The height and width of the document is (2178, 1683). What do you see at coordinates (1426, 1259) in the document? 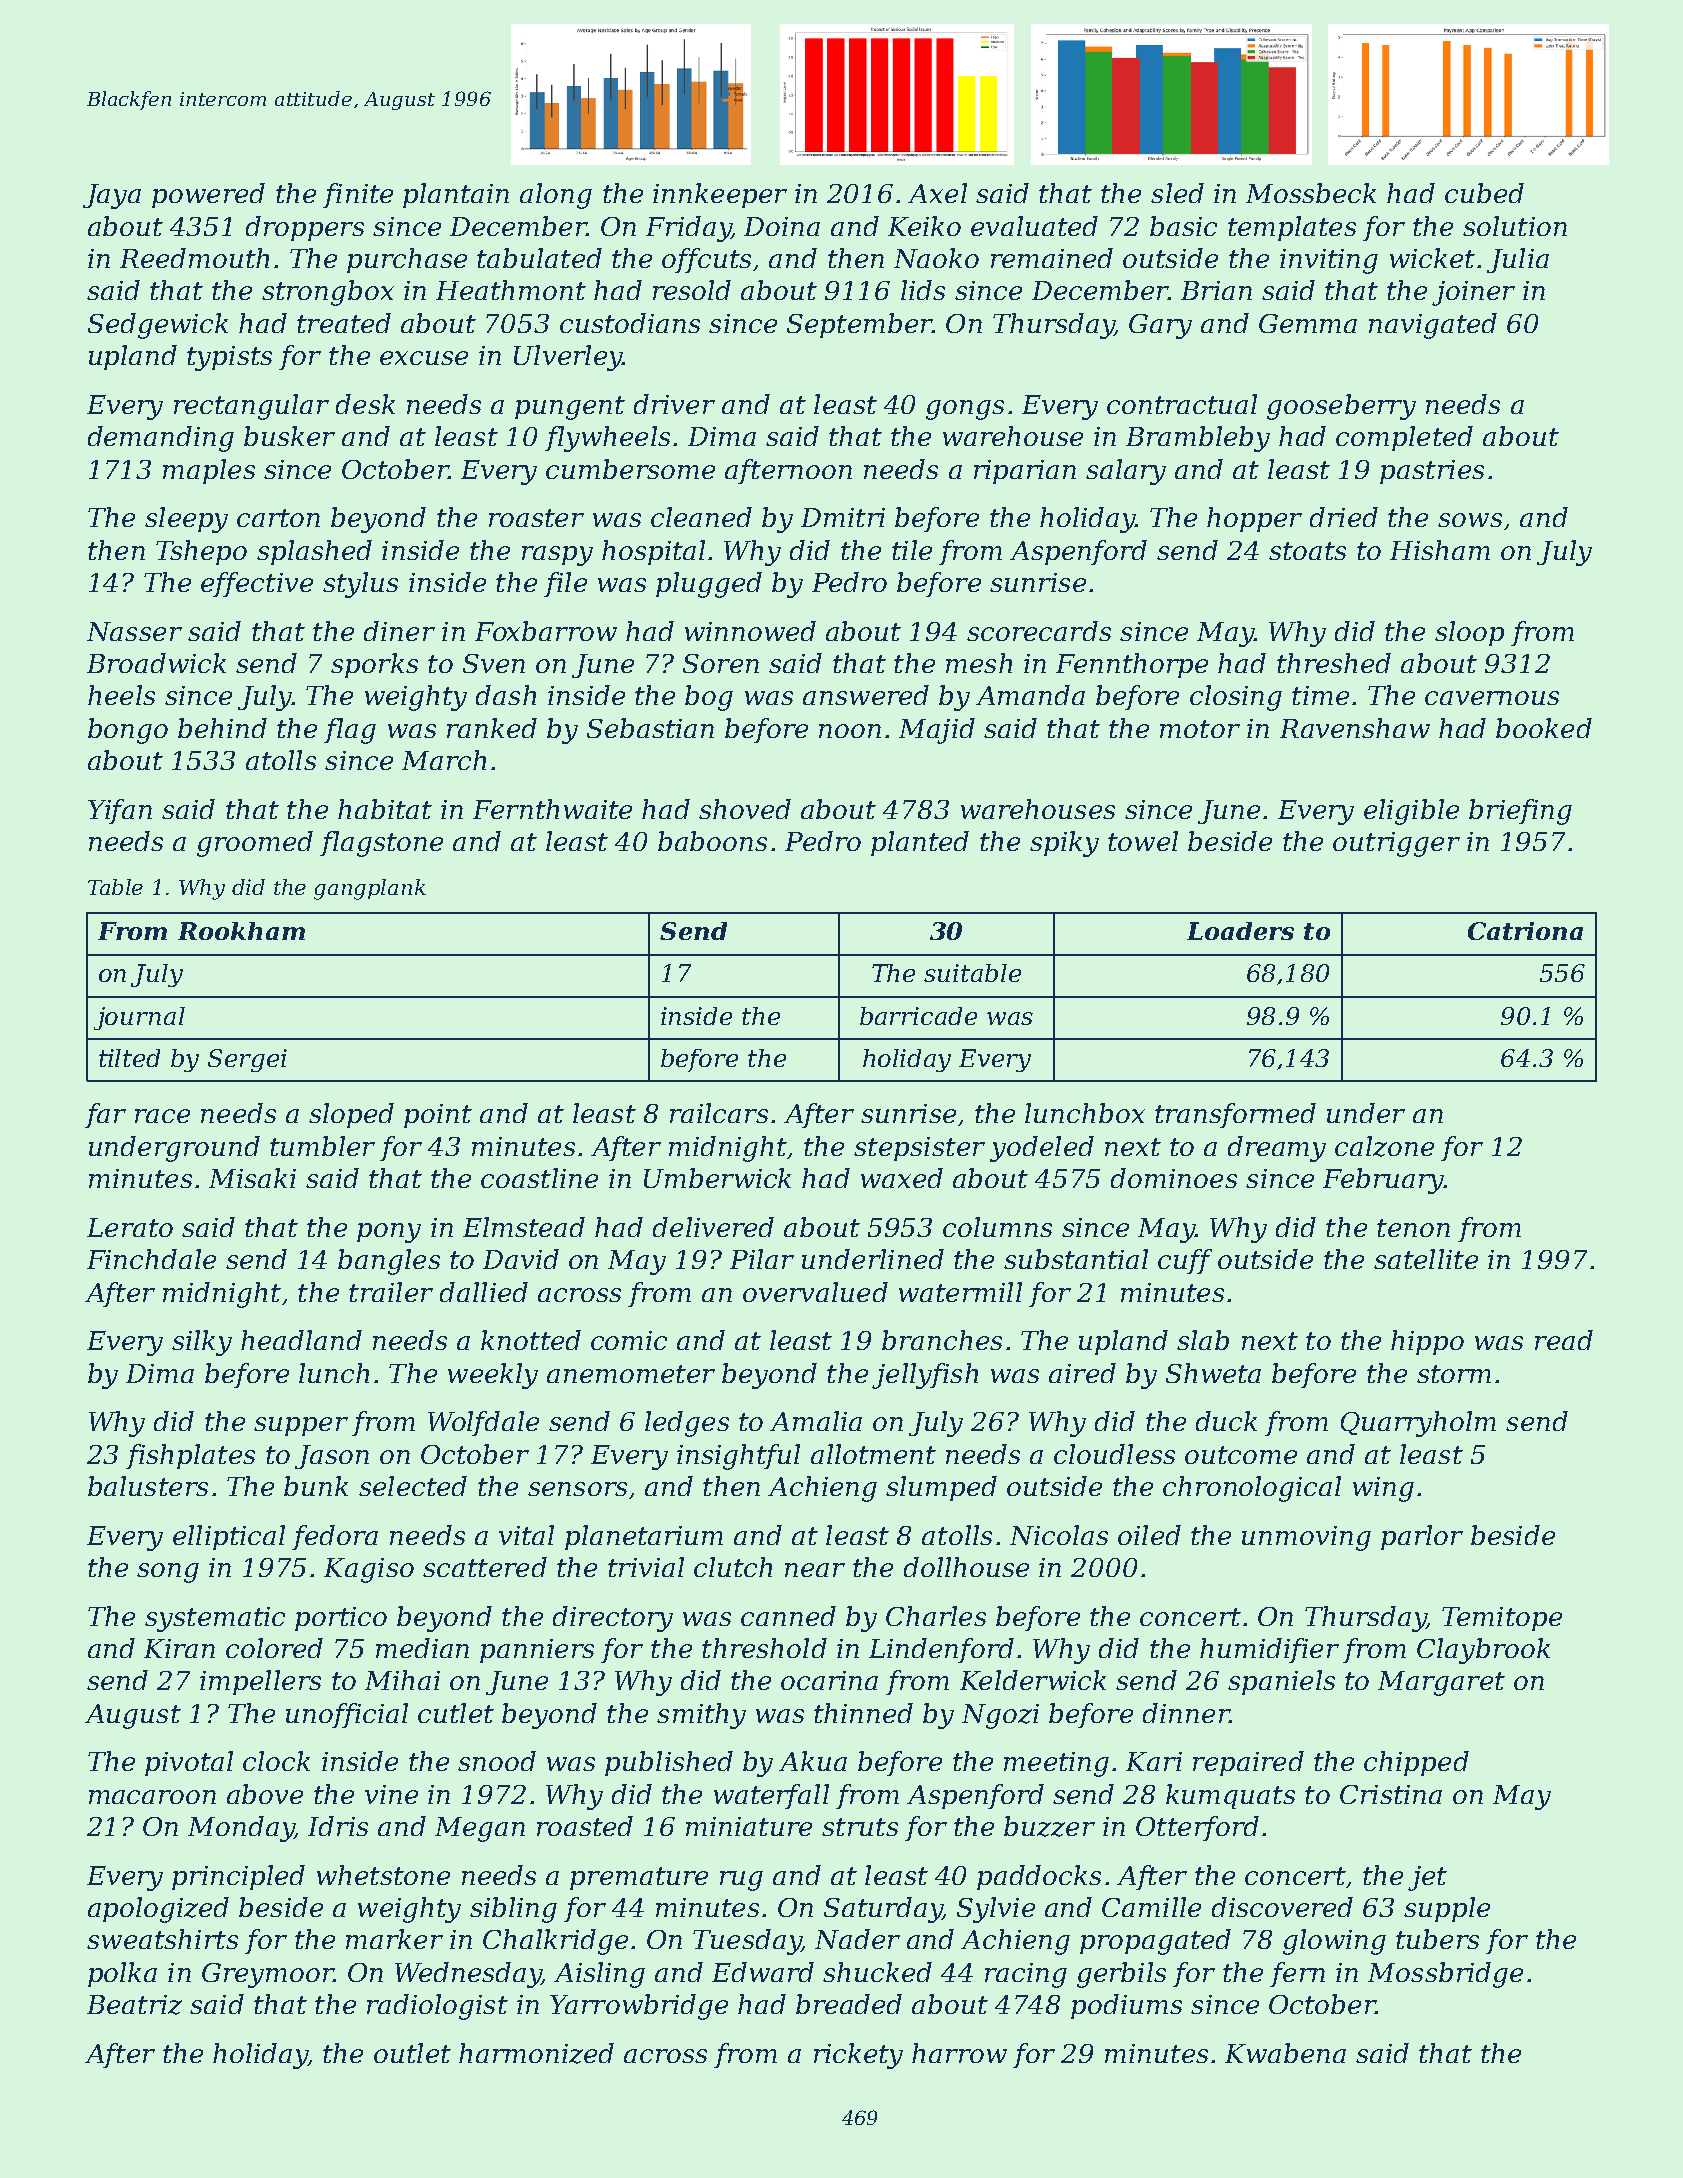
I see `satellite` at bounding box center [1426, 1259].
